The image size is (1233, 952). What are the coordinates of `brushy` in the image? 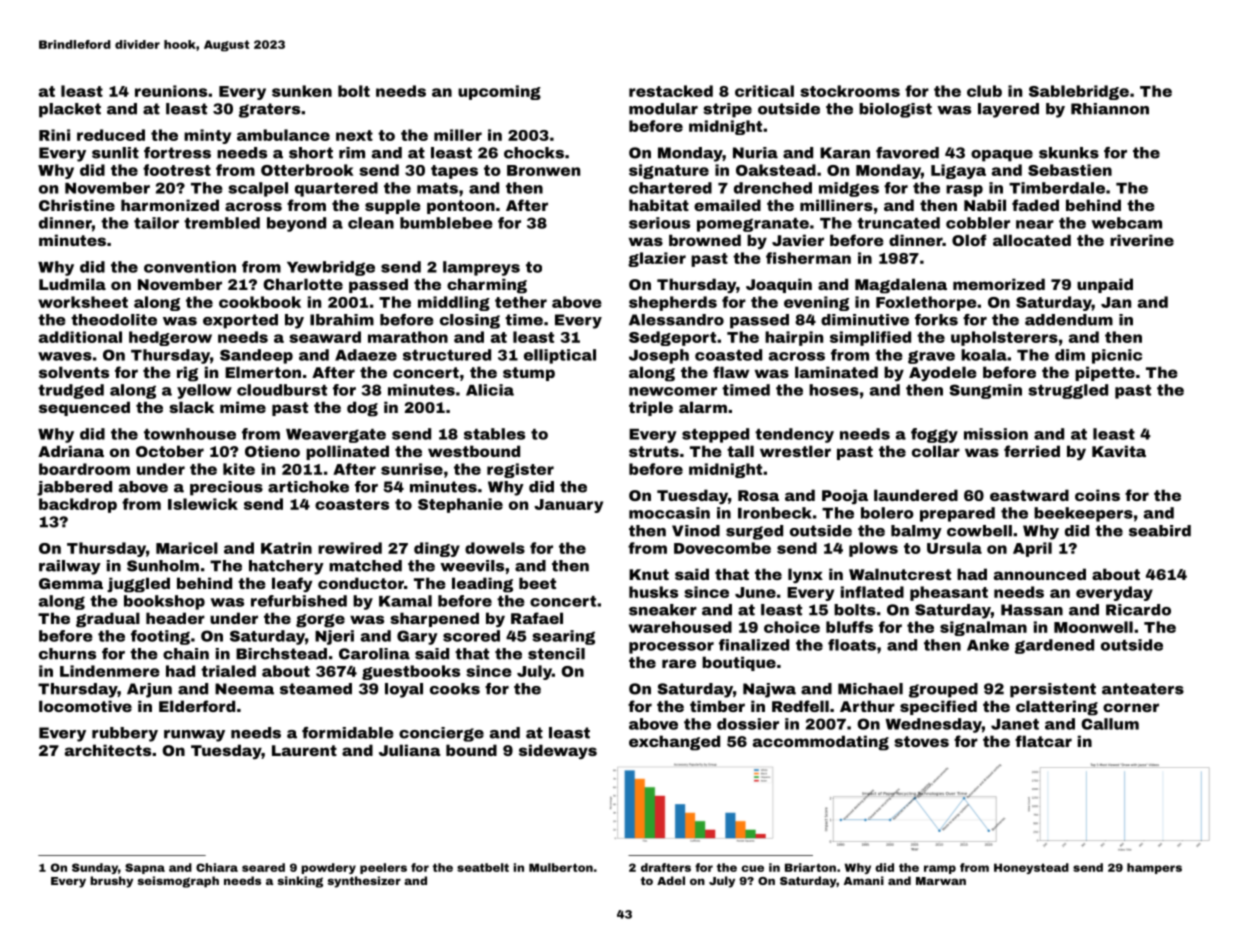 It's located at (111, 882).
